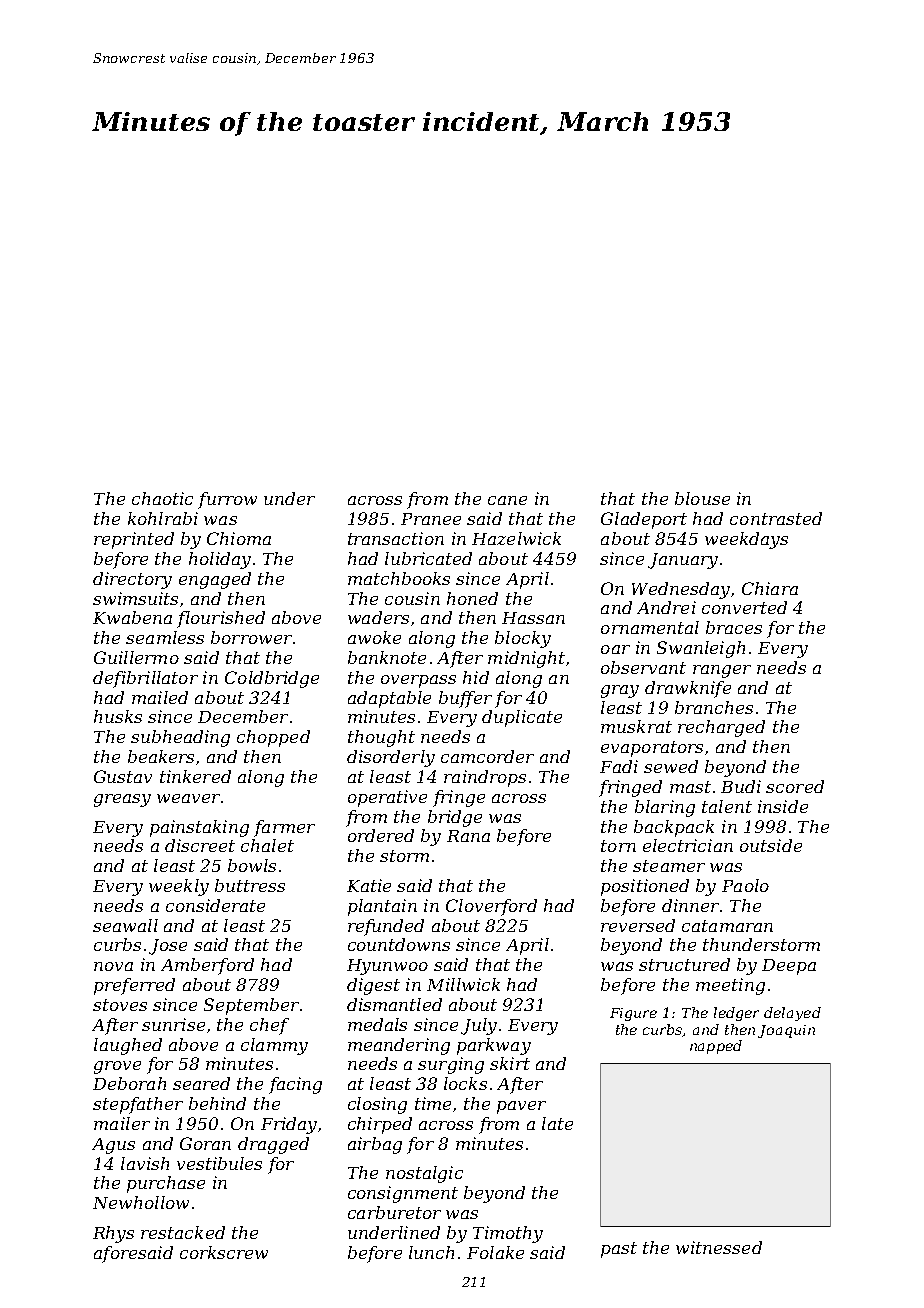  I want to click on cane, so click(507, 500).
